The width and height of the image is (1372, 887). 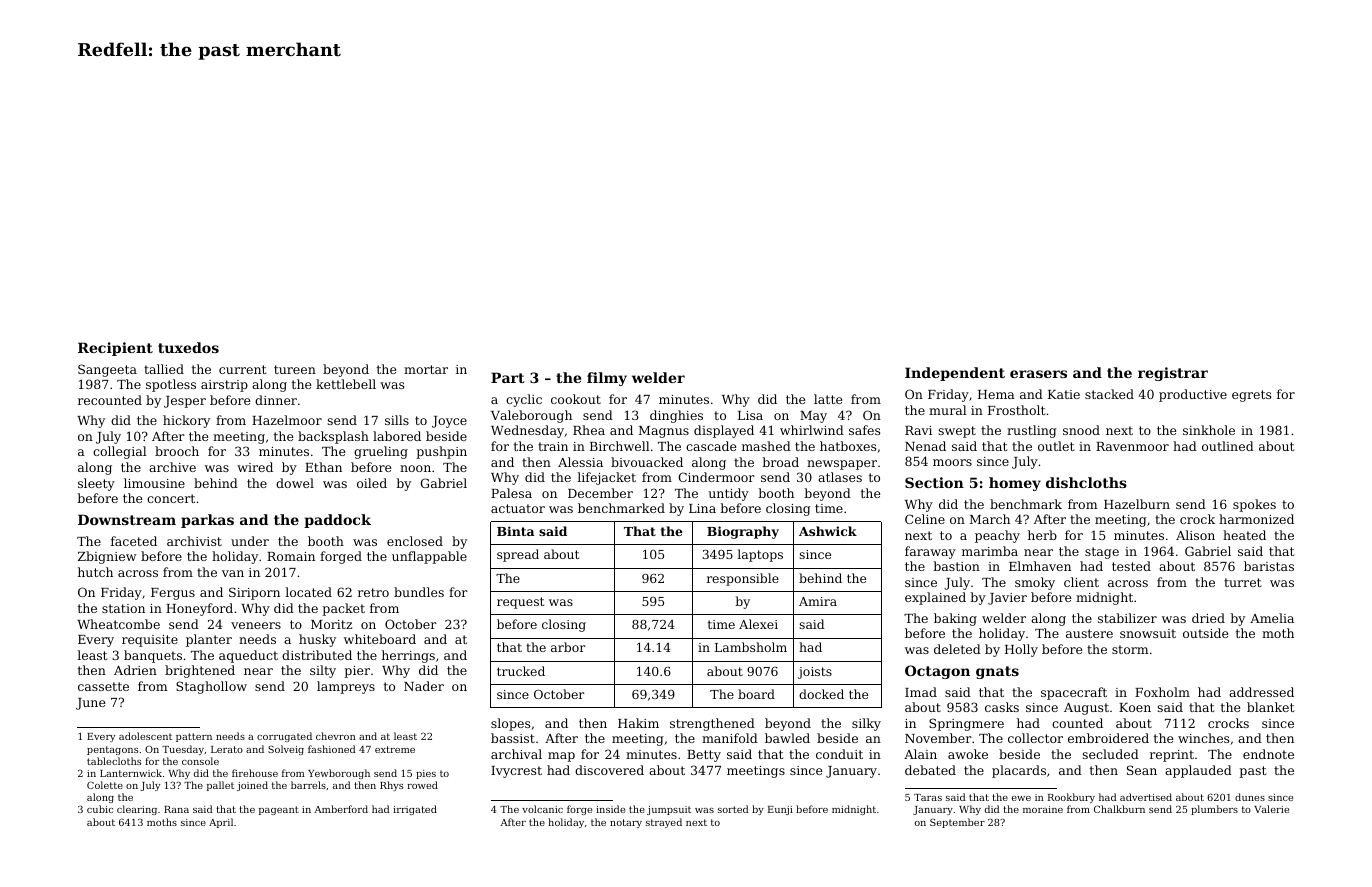 I want to click on train, so click(x=553, y=446).
